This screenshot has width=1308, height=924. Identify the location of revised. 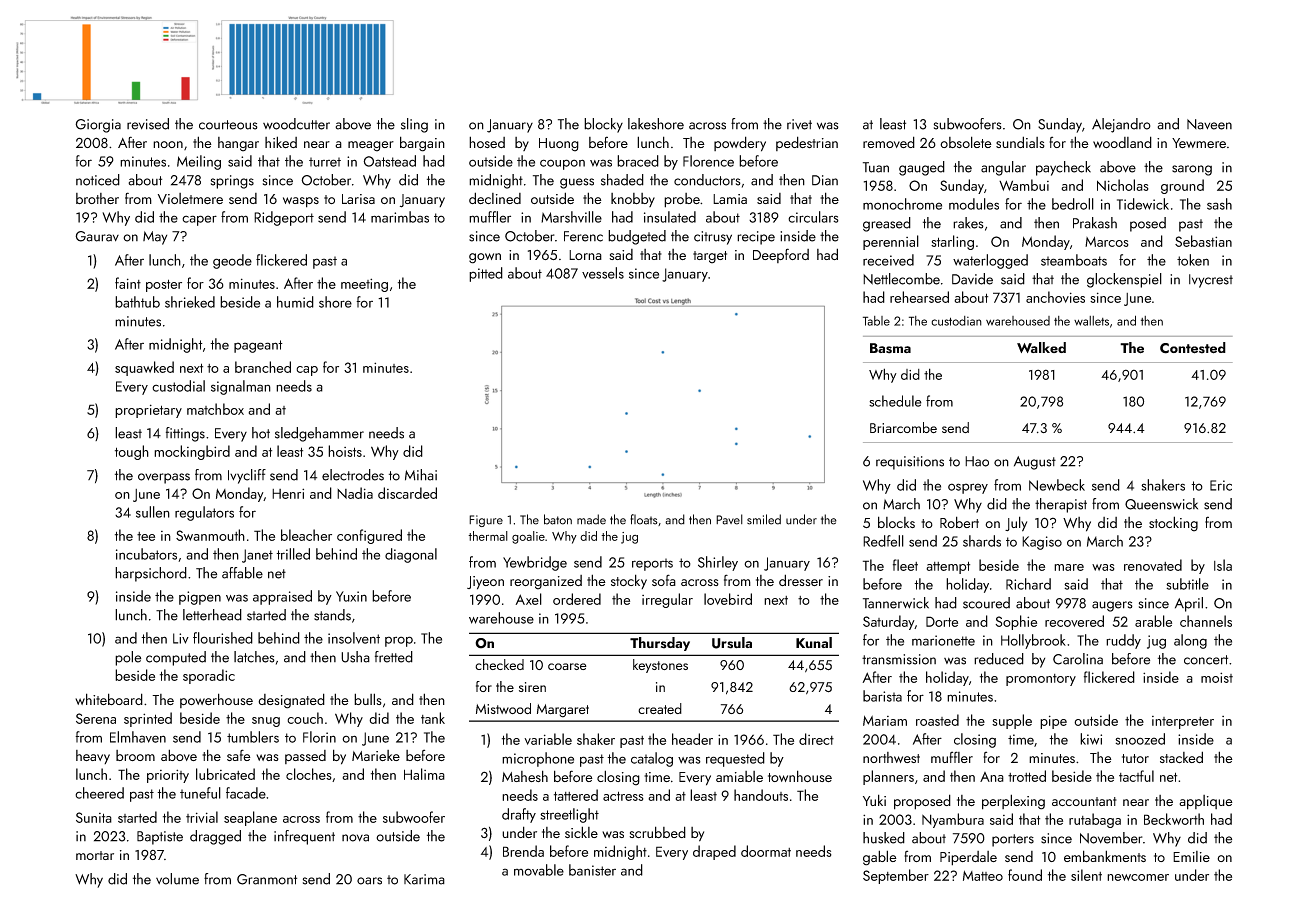
(148, 124).
